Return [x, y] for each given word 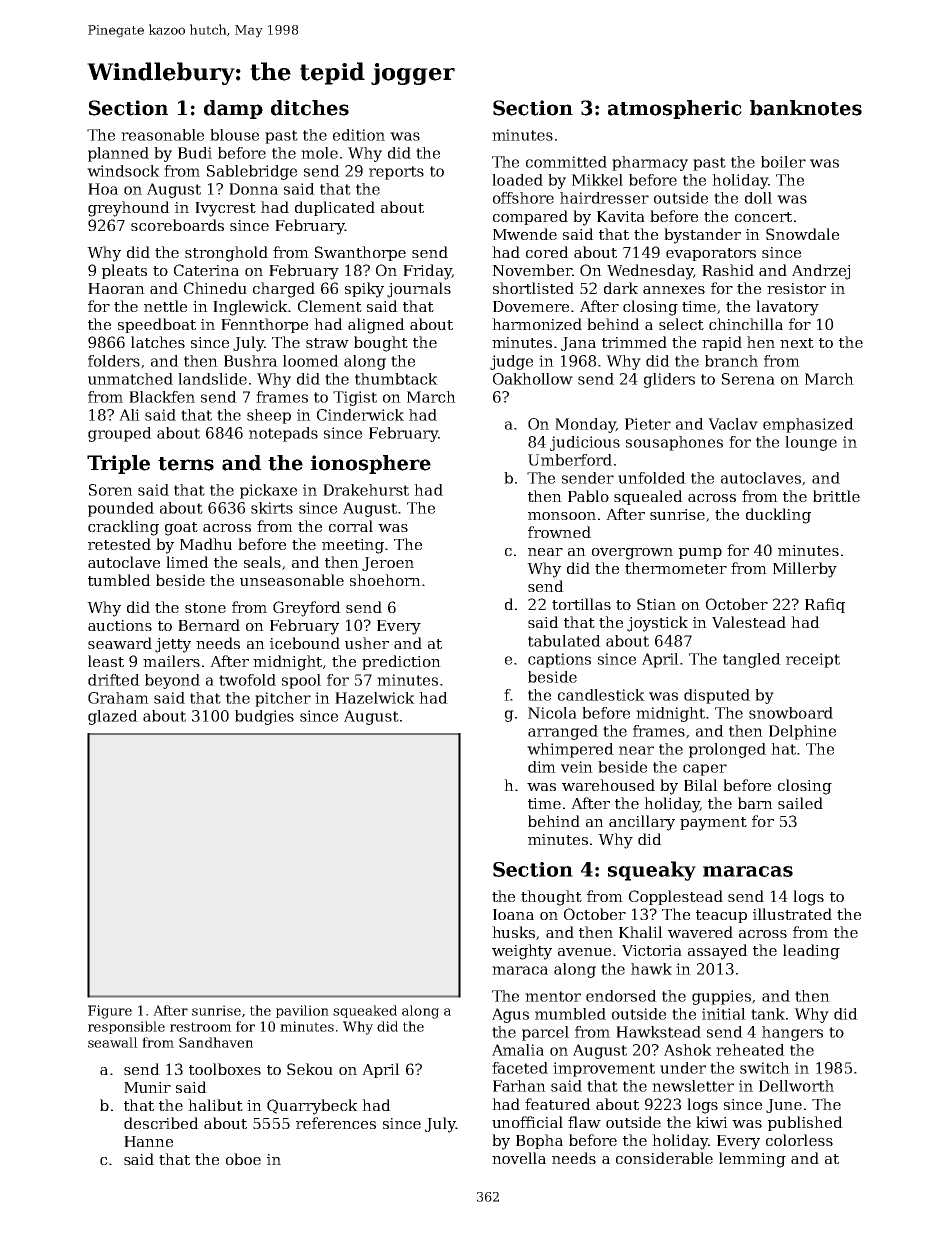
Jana [578, 344]
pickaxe [268, 491]
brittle [836, 496]
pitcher [283, 699]
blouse [234, 135]
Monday [585, 425]
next [797, 343]
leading [811, 952]
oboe [243, 1159]
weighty [522, 952]
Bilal [701, 785]
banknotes [806, 108]
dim [542, 767]
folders [114, 361]
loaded [517, 180]
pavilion [302, 1011]
